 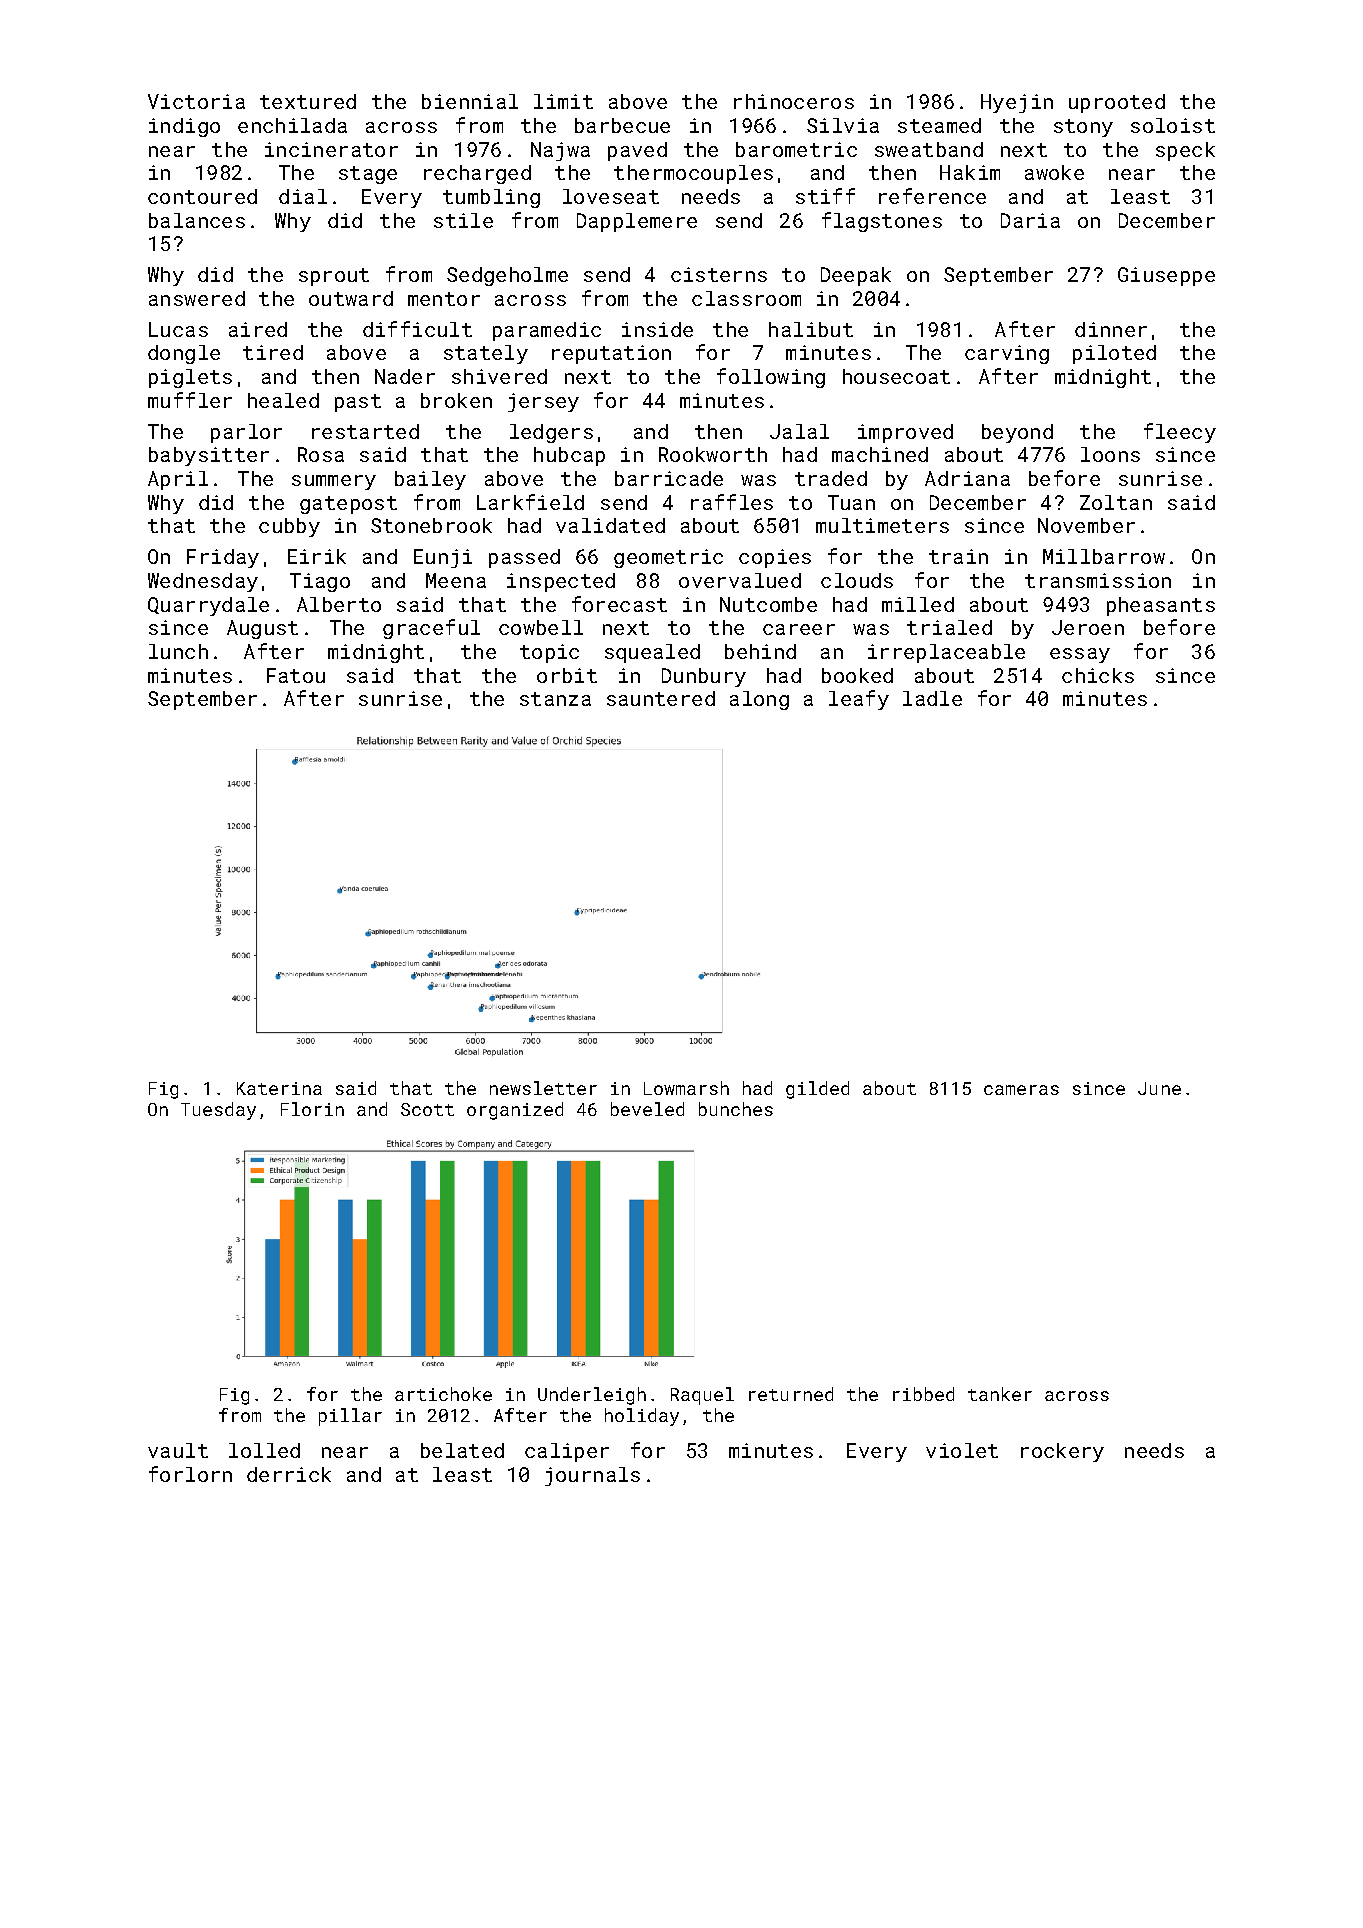 I want to click on bunches, so click(x=736, y=1109).
